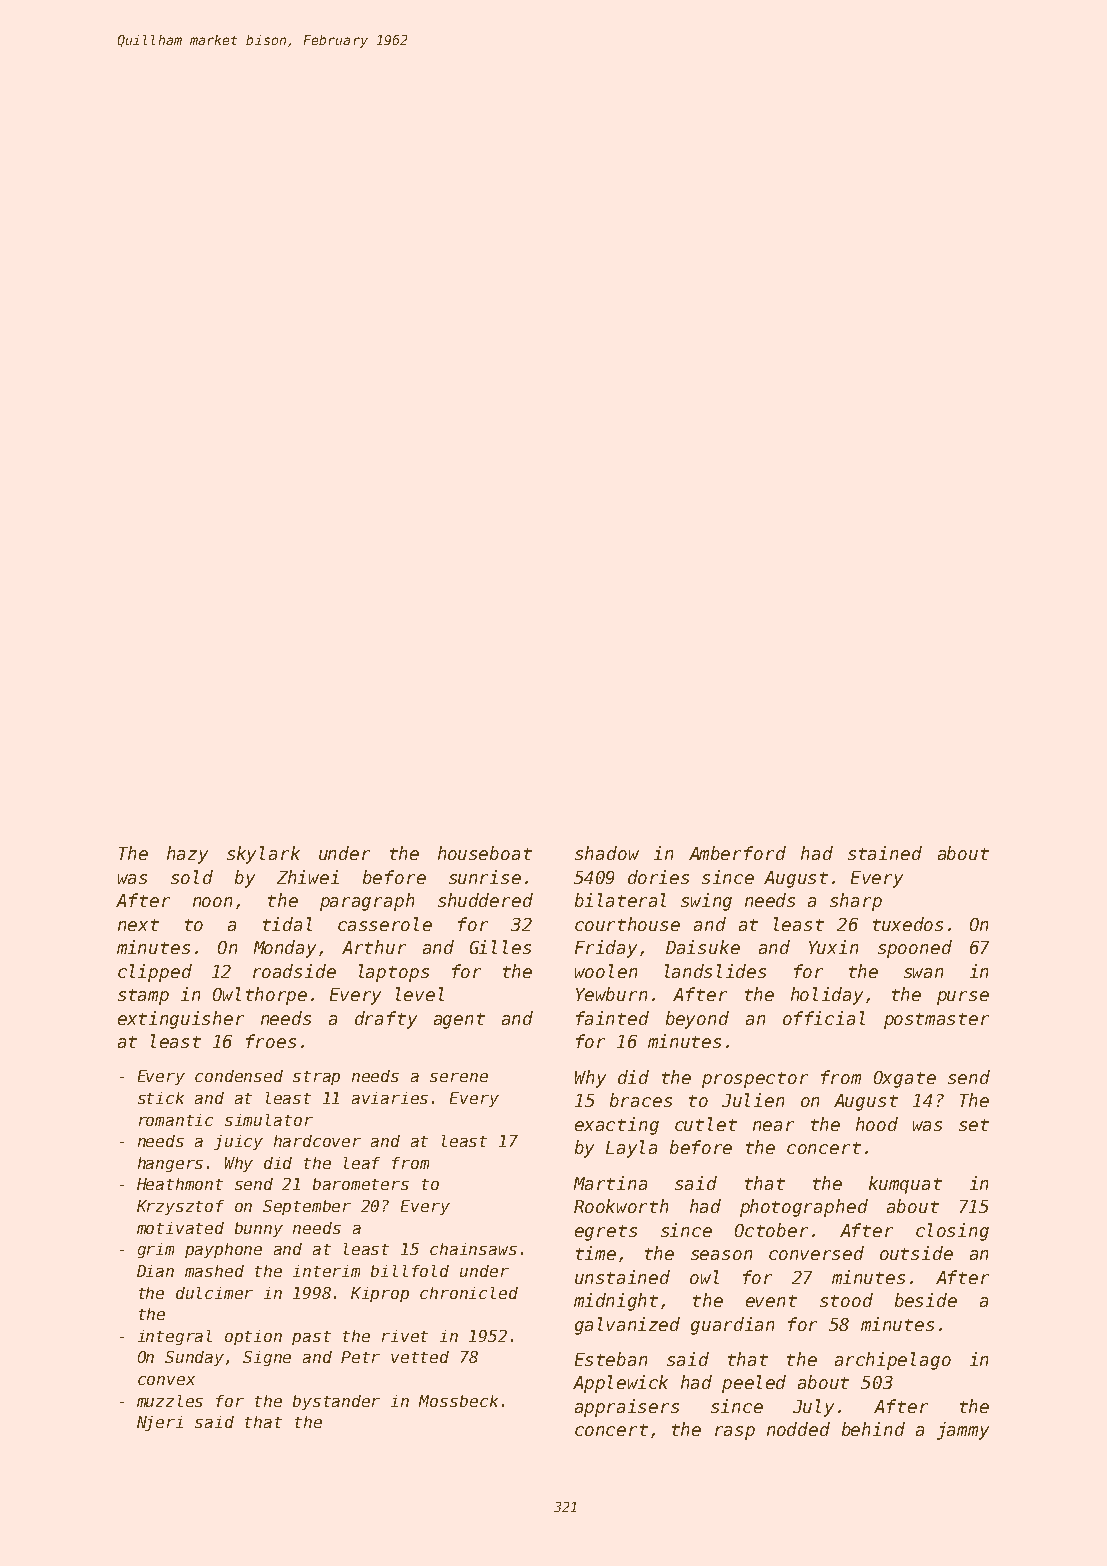 This document has height=1566, width=1107. What do you see at coordinates (908, 924) in the document?
I see `tuxedos` at bounding box center [908, 924].
